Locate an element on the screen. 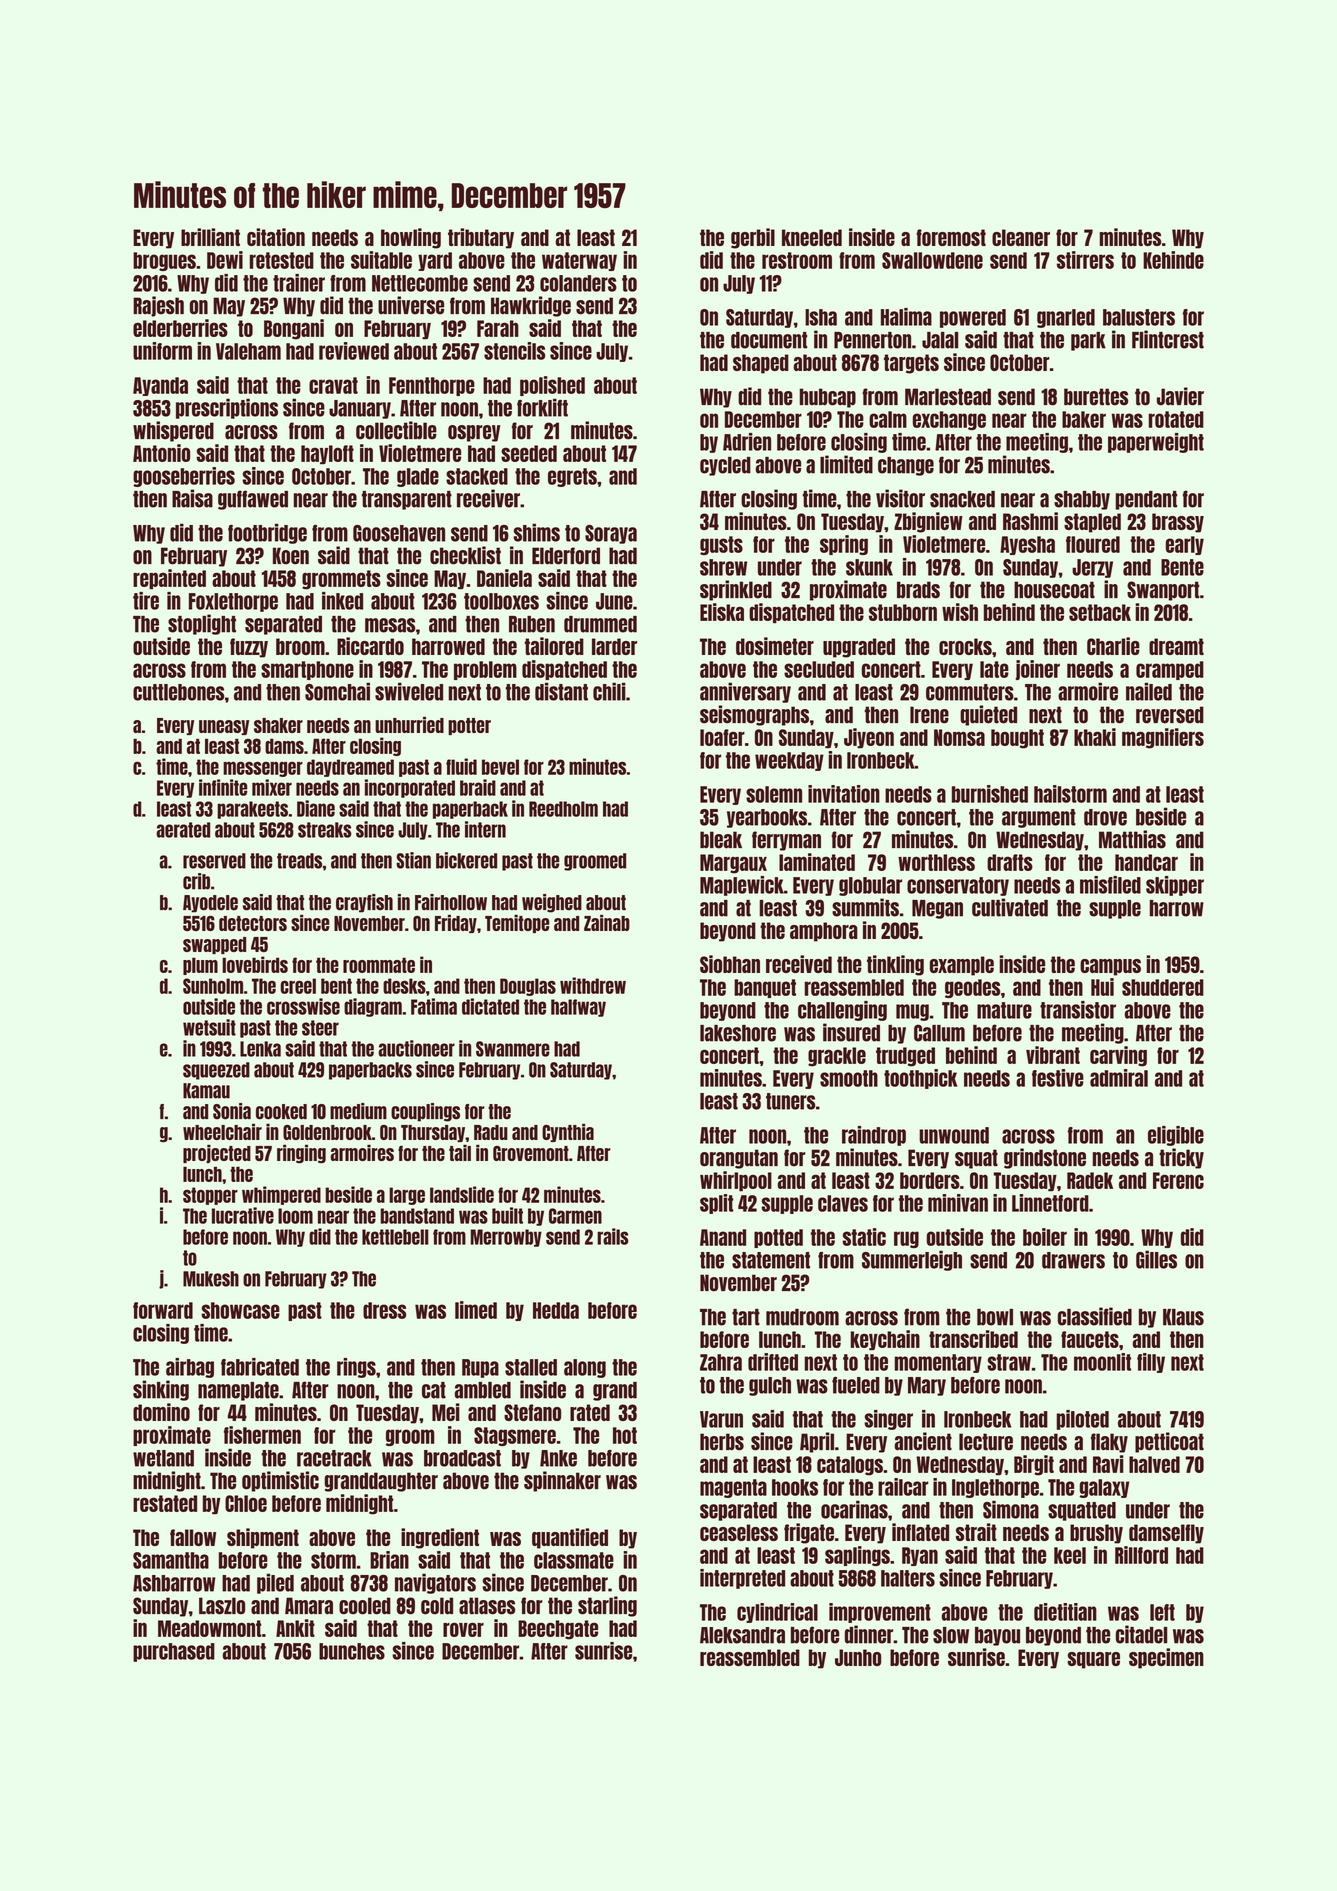  tributary is located at coordinates (481, 238).
